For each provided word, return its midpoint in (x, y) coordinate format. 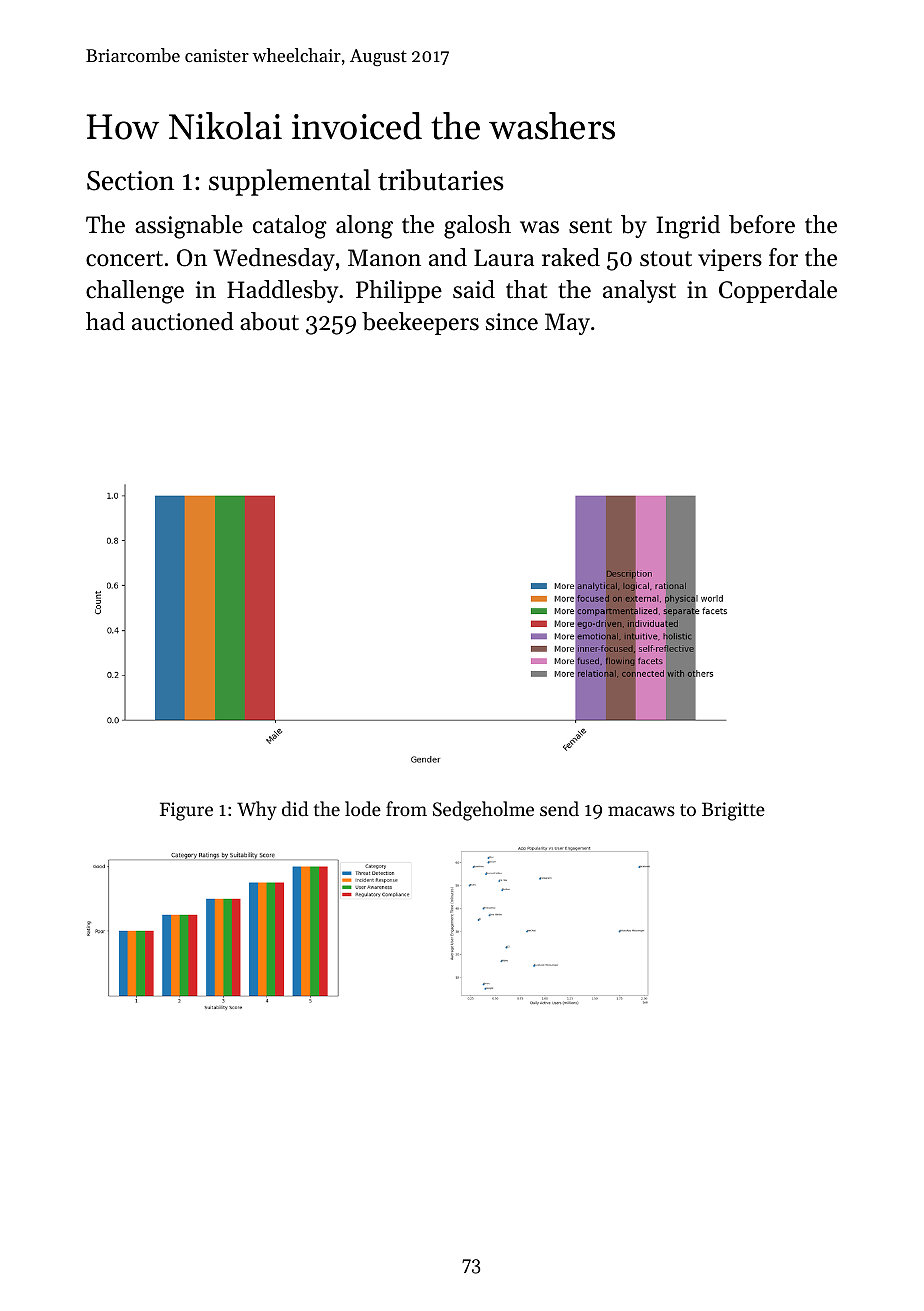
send (559, 808)
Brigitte (733, 811)
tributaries (441, 180)
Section (130, 181)
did (295, 808)
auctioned (183, 321)
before (762, 224)
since (512, 322)
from (406, 808)
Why (257, 810)
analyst (639, 291)
